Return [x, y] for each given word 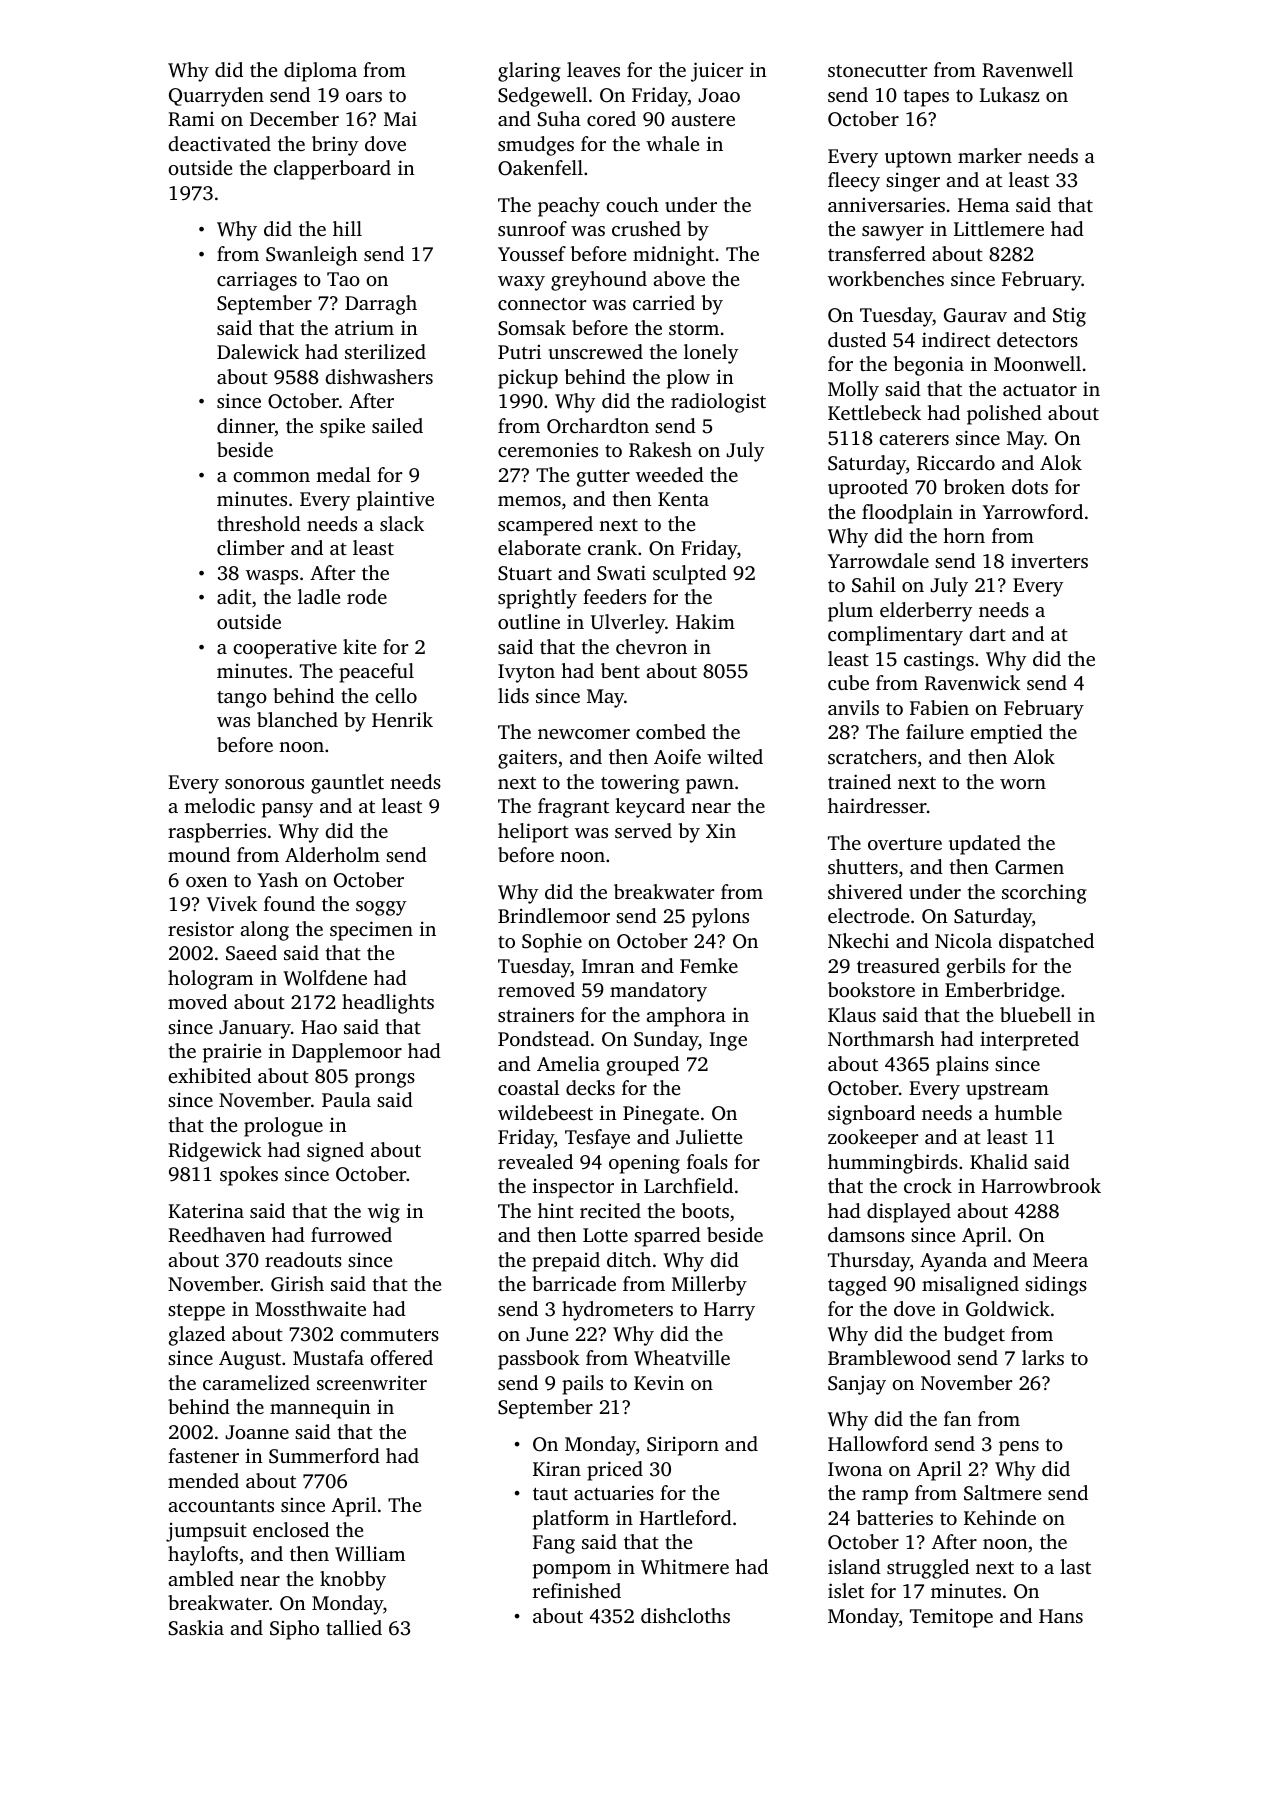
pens [1019, 1448]
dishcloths [685, 1615]
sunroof [532, 228]
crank [612, 547]
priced [615, 1471]
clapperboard [332, 170]
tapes [926, 98]
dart [987, 633]
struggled [928, 1569]
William [370, 1554]
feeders [614, 596]
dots [1030, 486]
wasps [272, 577]
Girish [297, 1284]
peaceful [376, 673]
